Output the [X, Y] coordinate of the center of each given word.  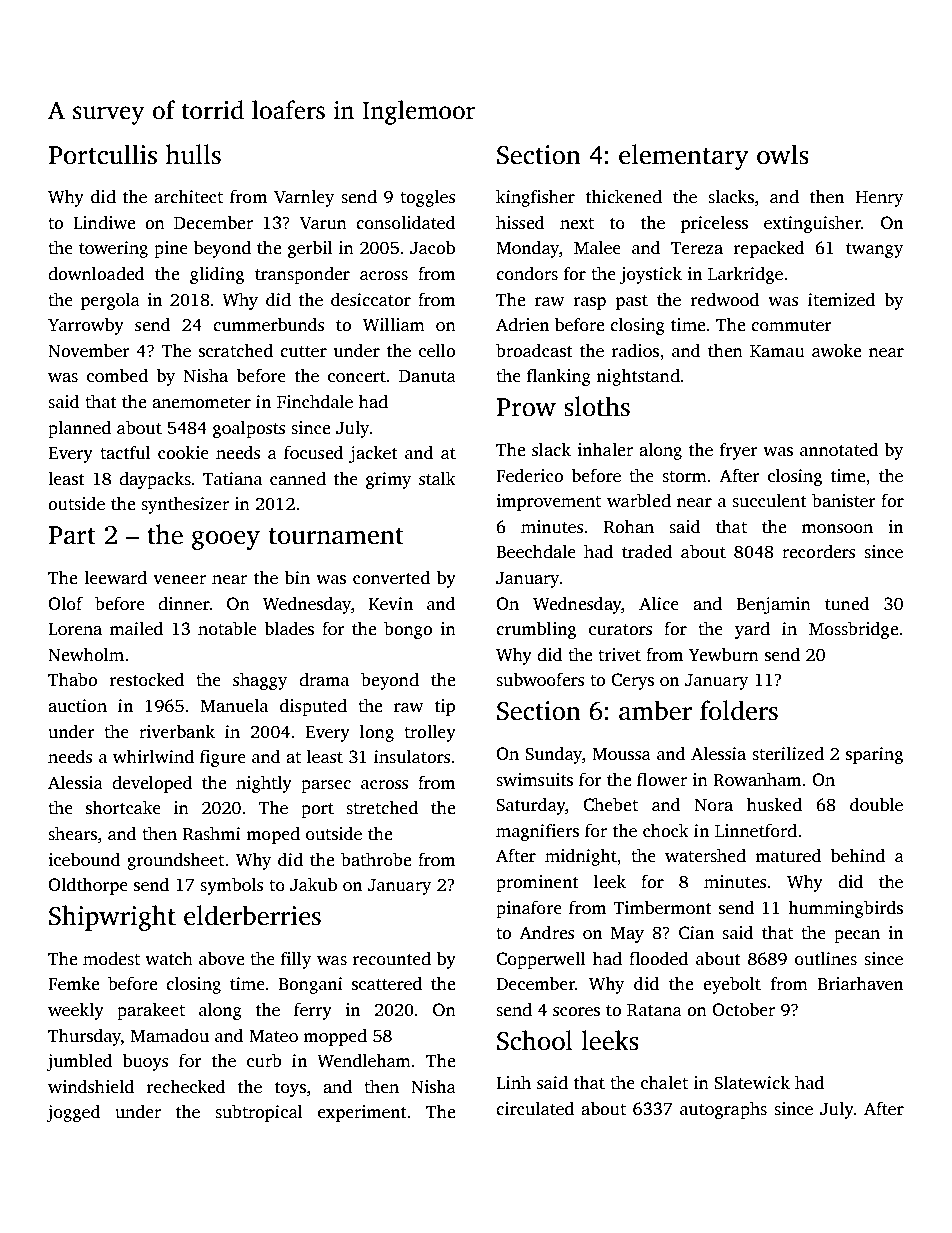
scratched [236, 351]
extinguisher [812, 224]
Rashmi [212, 834]
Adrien [522, 325]
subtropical [259, 1113]
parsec [326, 786]
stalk [437, 479]
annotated [839, 450]
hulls [193, 154]
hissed [520, 223]
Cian [696, 933]
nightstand [638, 377]
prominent [537, 883]
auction [77, 706]
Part [72, 535]
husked [774, 805]
